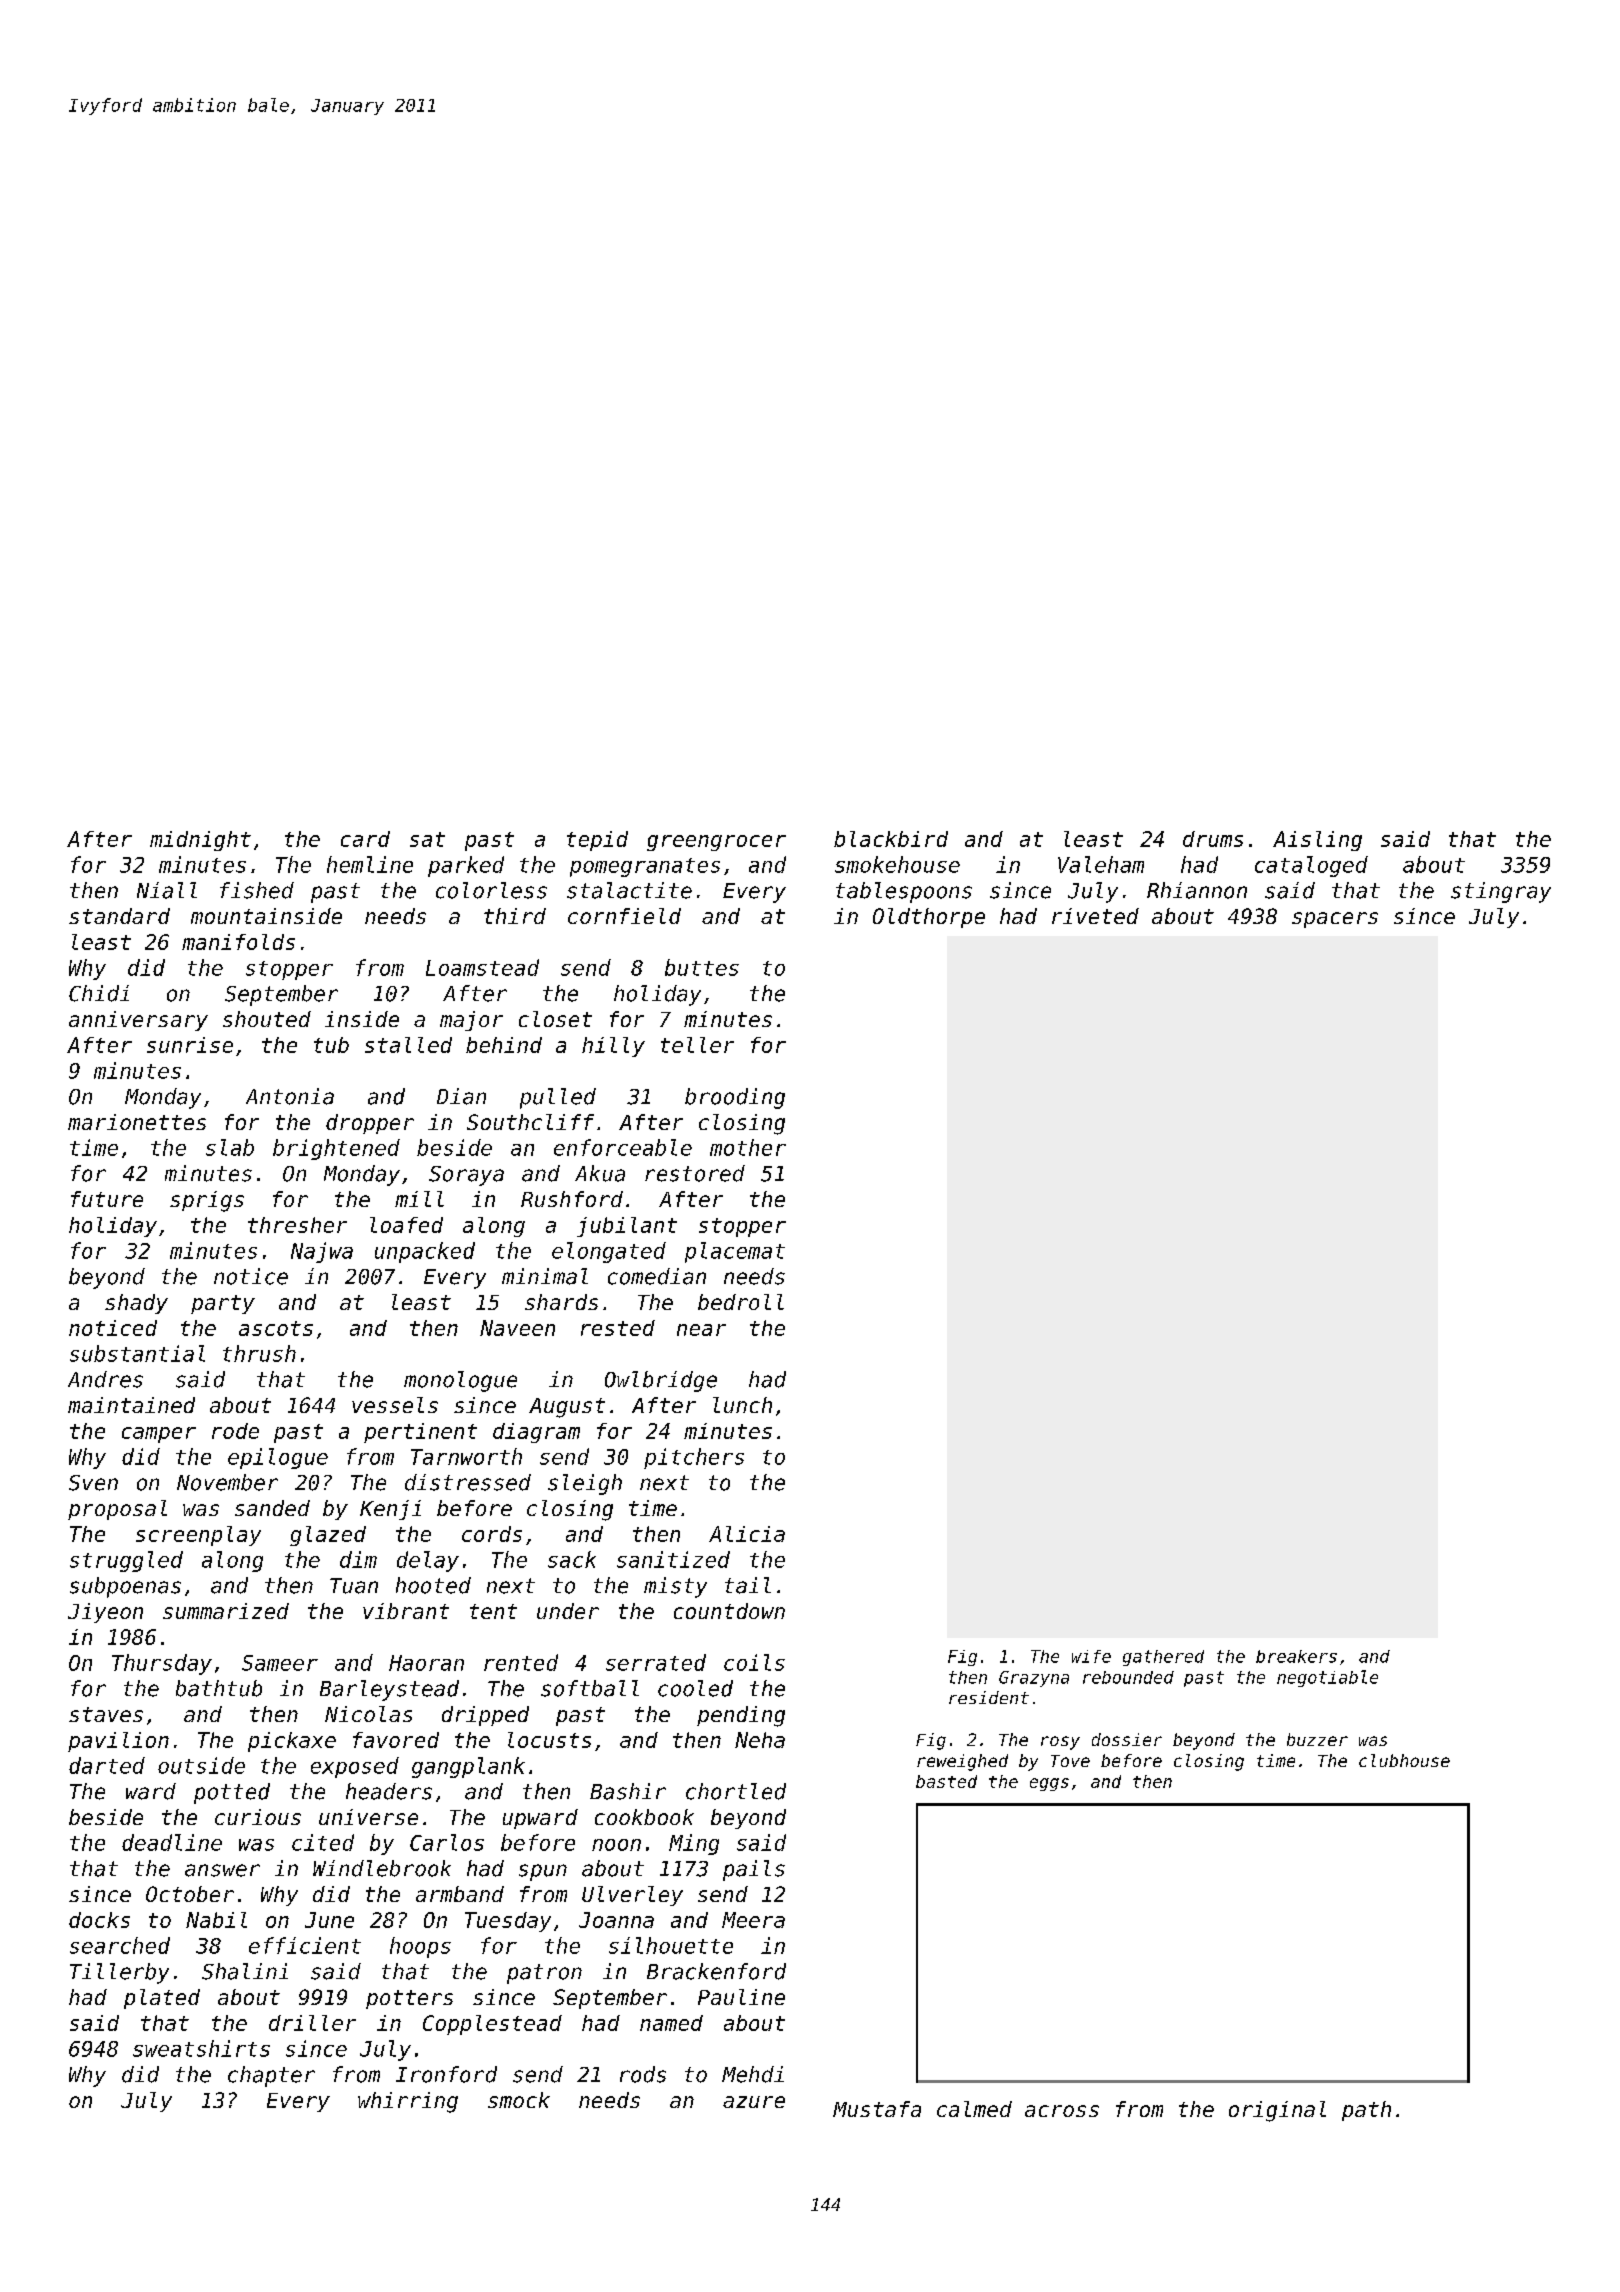 Image resolution: width=1620 pixels, height=2292 pixels. Describe the element at coordinates (673, 1559) in the screenshot. I see `sanitized` at that location.
